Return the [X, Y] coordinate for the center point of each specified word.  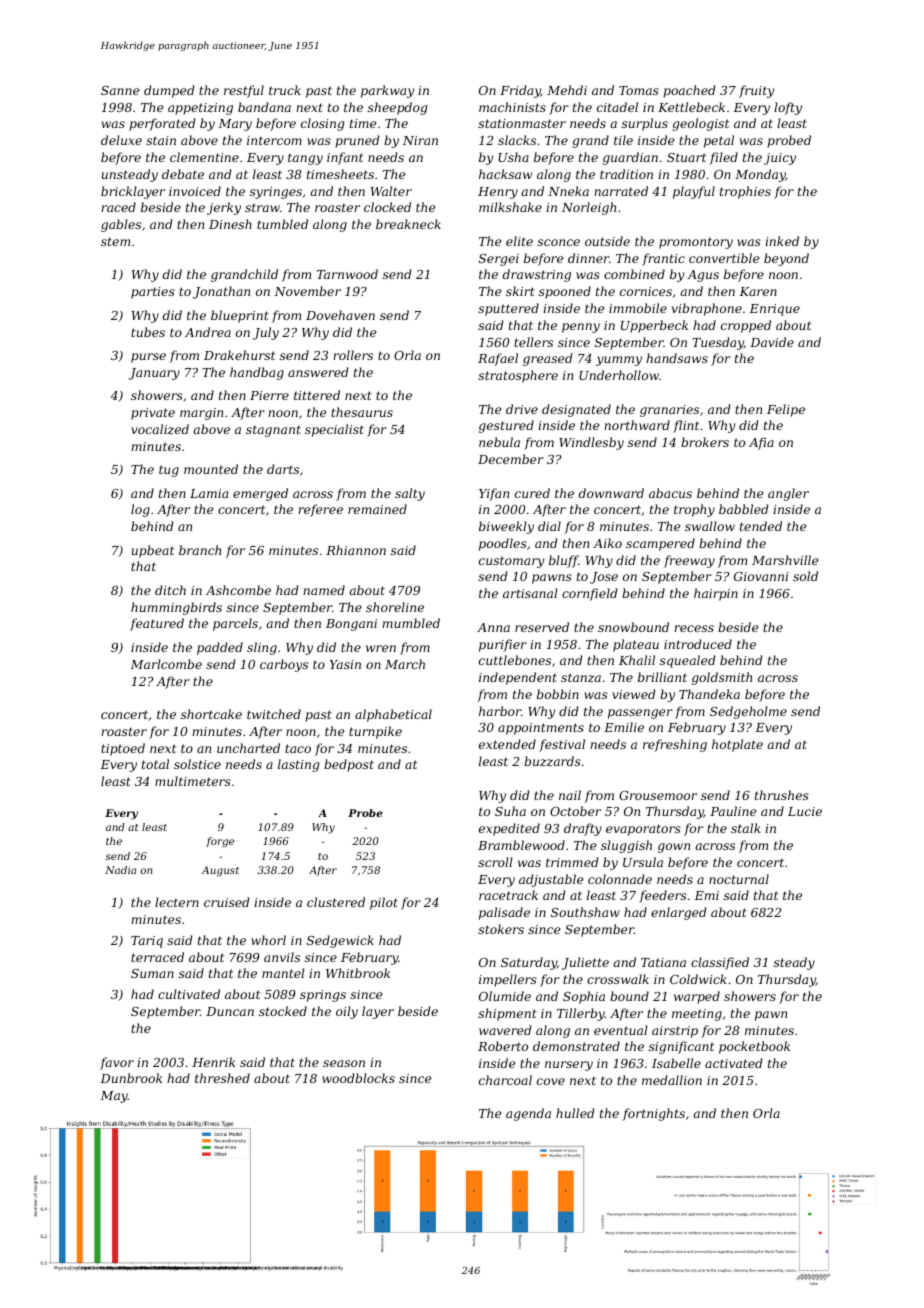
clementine [204, 157]
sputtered [508, 309]
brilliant [662, 677]
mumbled [411, 623]
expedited [509, 829]
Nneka [568, 191]
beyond [786, 259]
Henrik [213, 1062]
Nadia [120, 870]
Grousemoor [658, 795]
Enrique [775, 310]
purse [148, 358]
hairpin [716, 594]
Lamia [209, 493]
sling [262, 648]
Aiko [607, 543]
